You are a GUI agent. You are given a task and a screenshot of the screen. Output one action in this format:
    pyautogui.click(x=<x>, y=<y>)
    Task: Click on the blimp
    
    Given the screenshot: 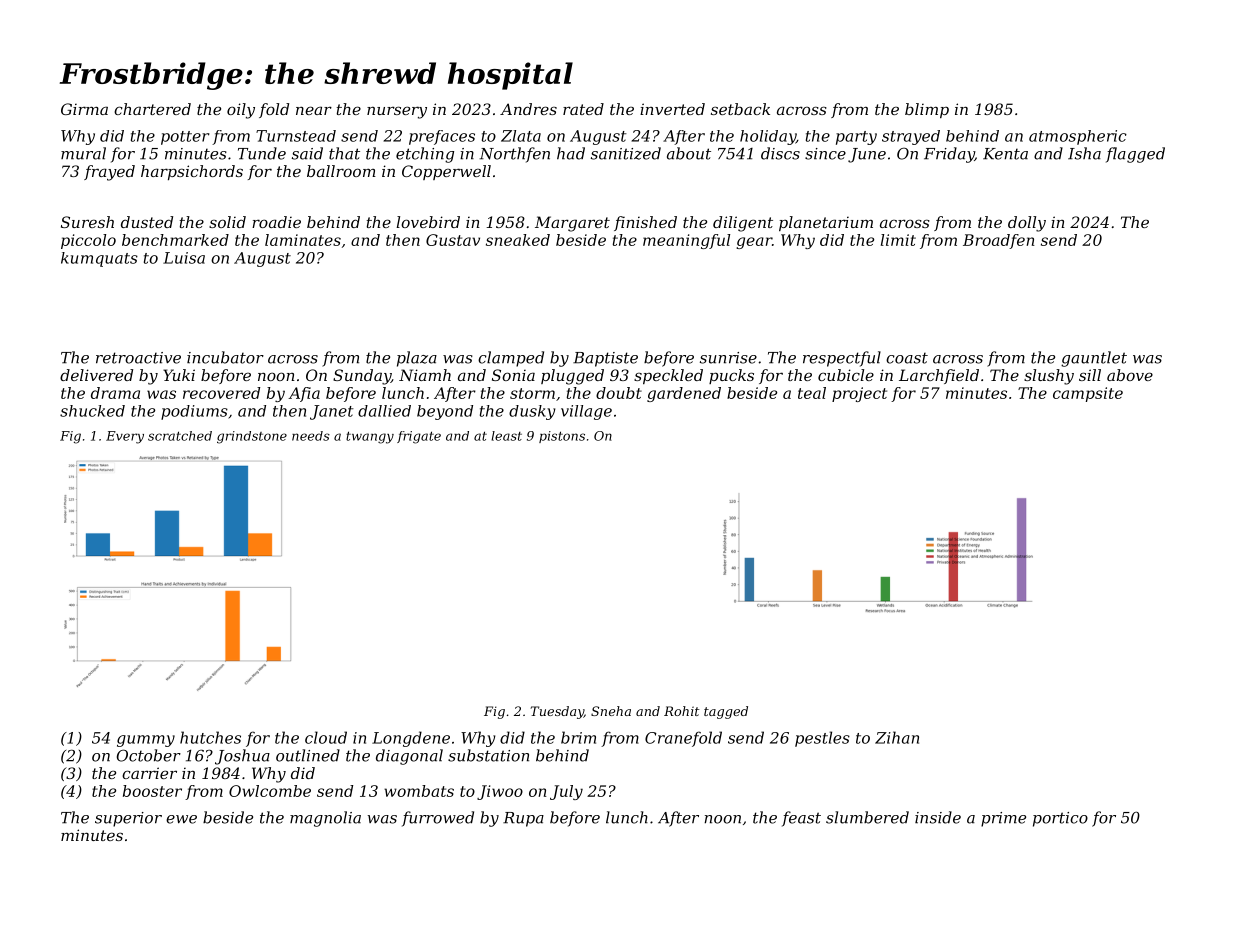 What is the action you would take?
    pyautogui.click(x=927, y=110)
